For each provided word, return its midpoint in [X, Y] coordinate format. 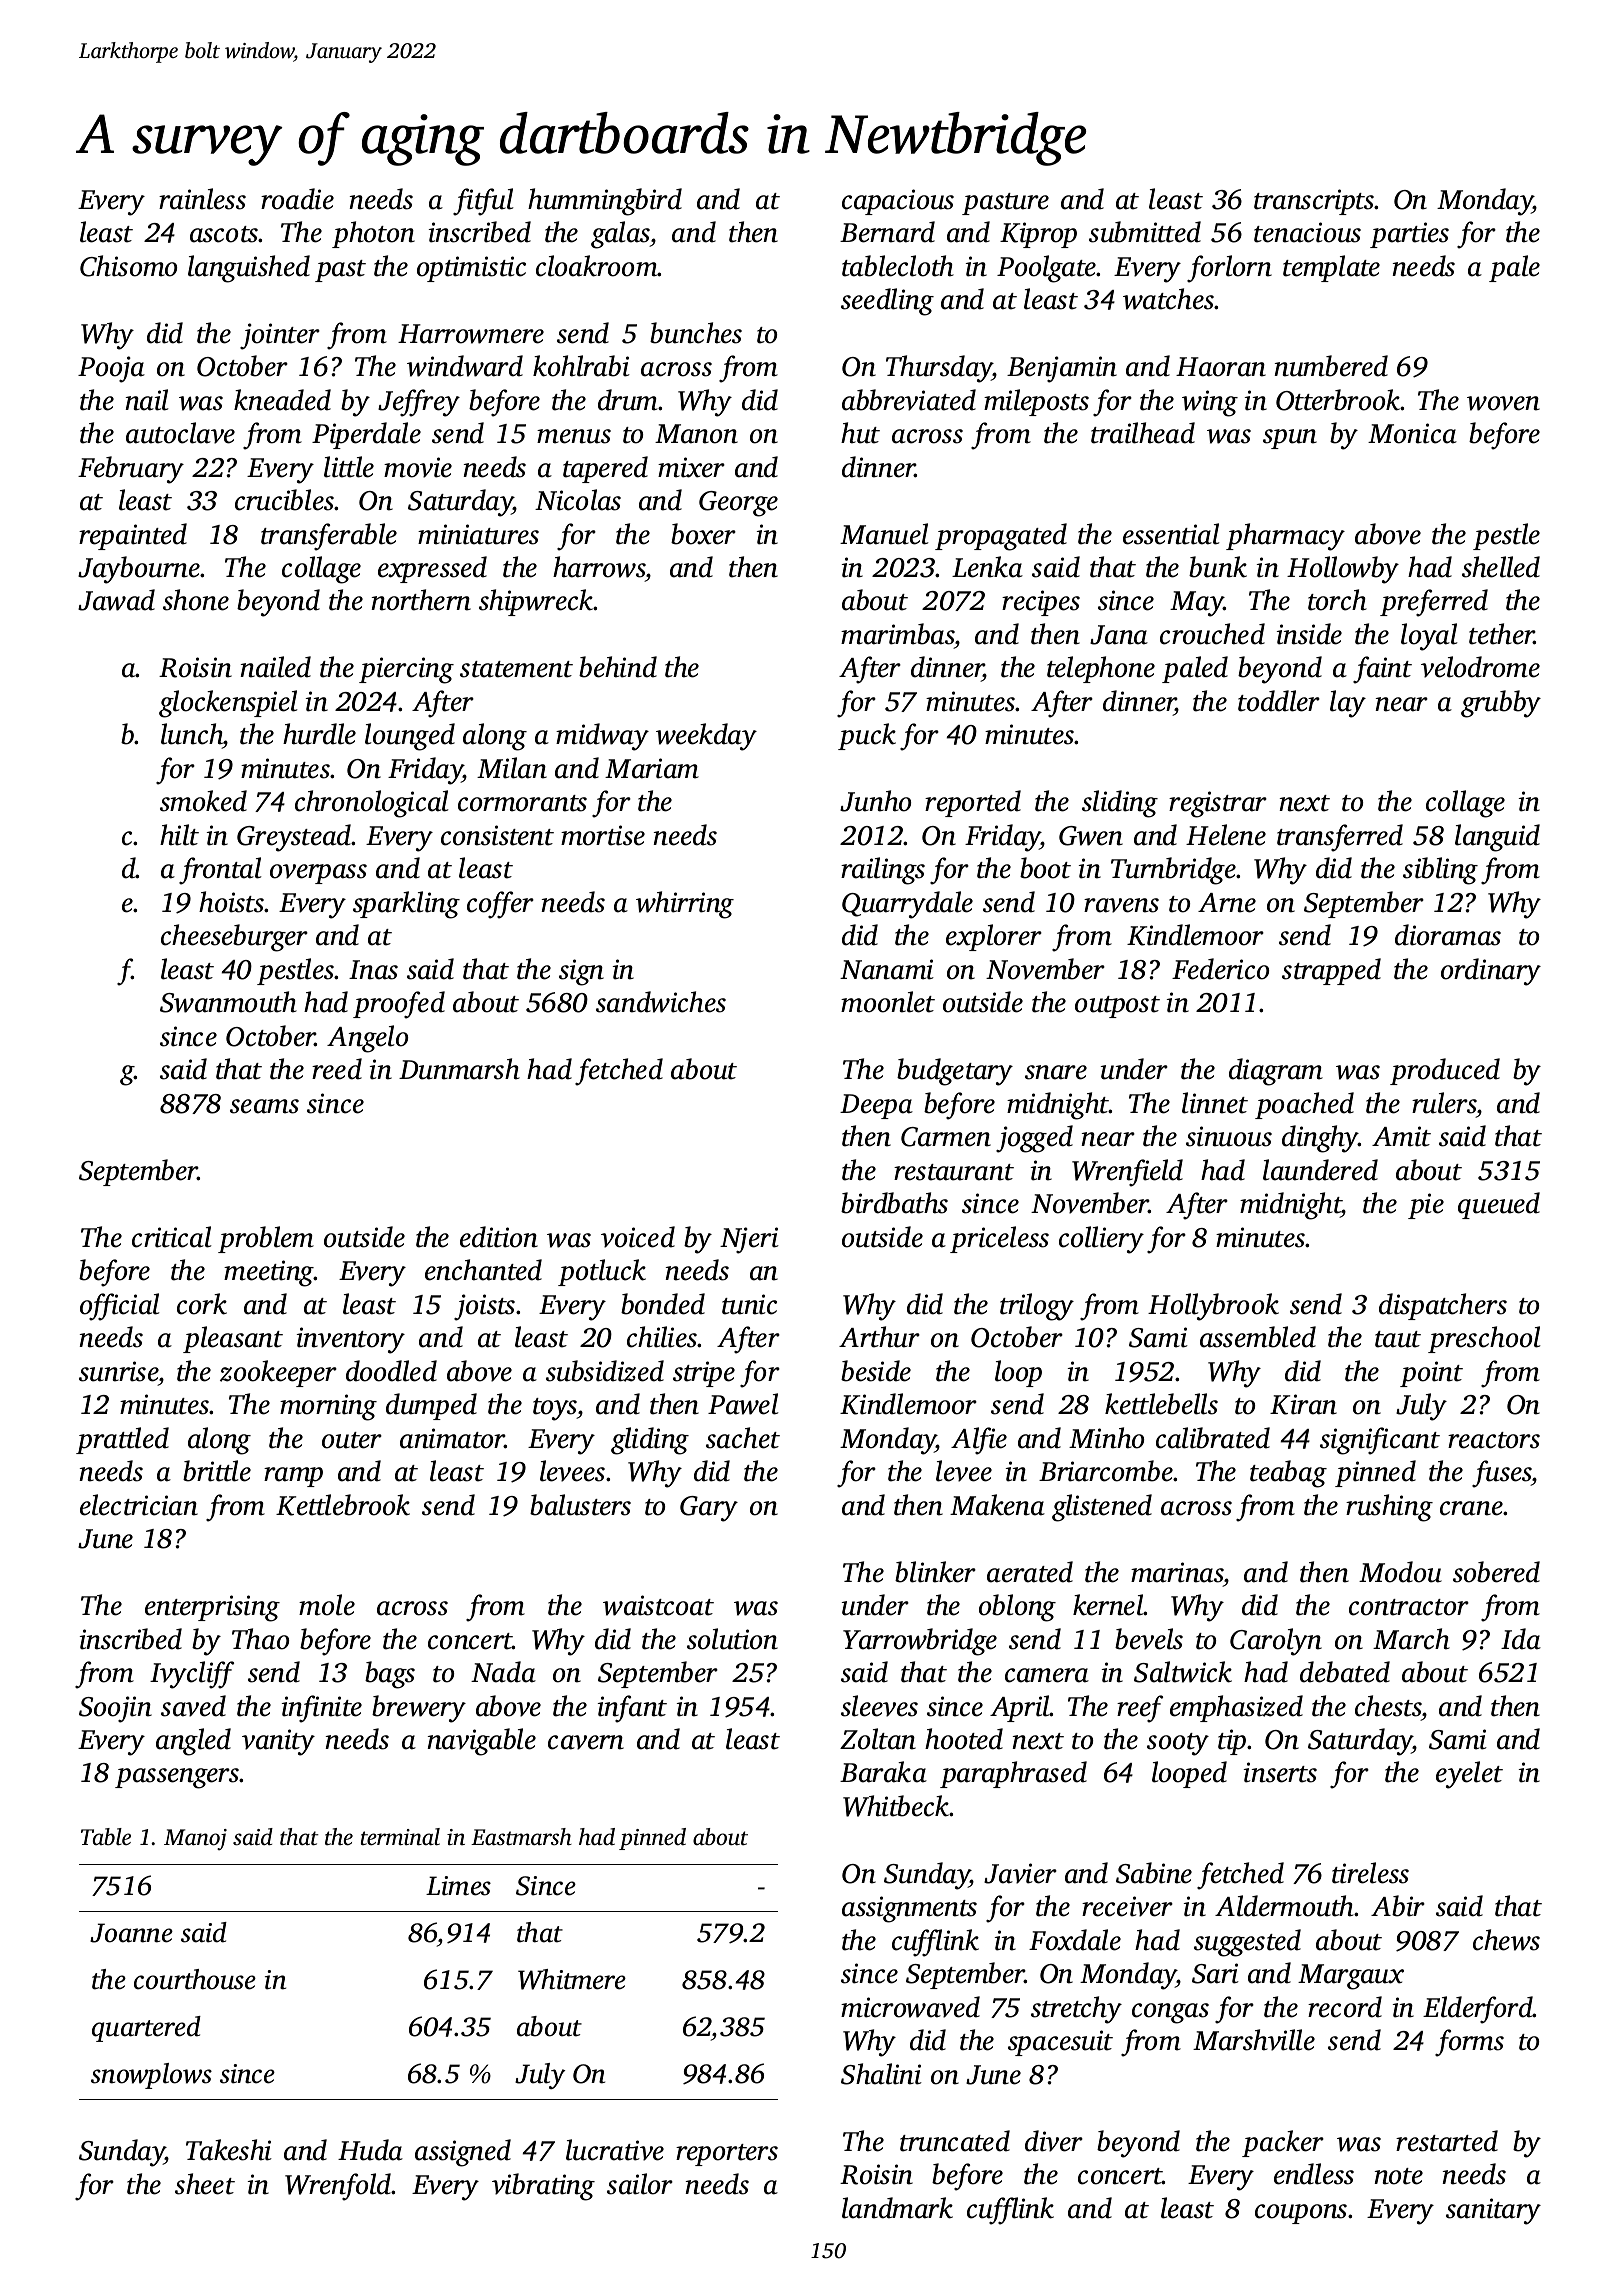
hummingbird [605, 202]
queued [1499, 1205]
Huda [370, 2150]
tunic [749, 1304]
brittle [217, 1471]
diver [1054, 2141]
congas [1170, 2013]
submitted [1145, 232]
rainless [202, 199]
